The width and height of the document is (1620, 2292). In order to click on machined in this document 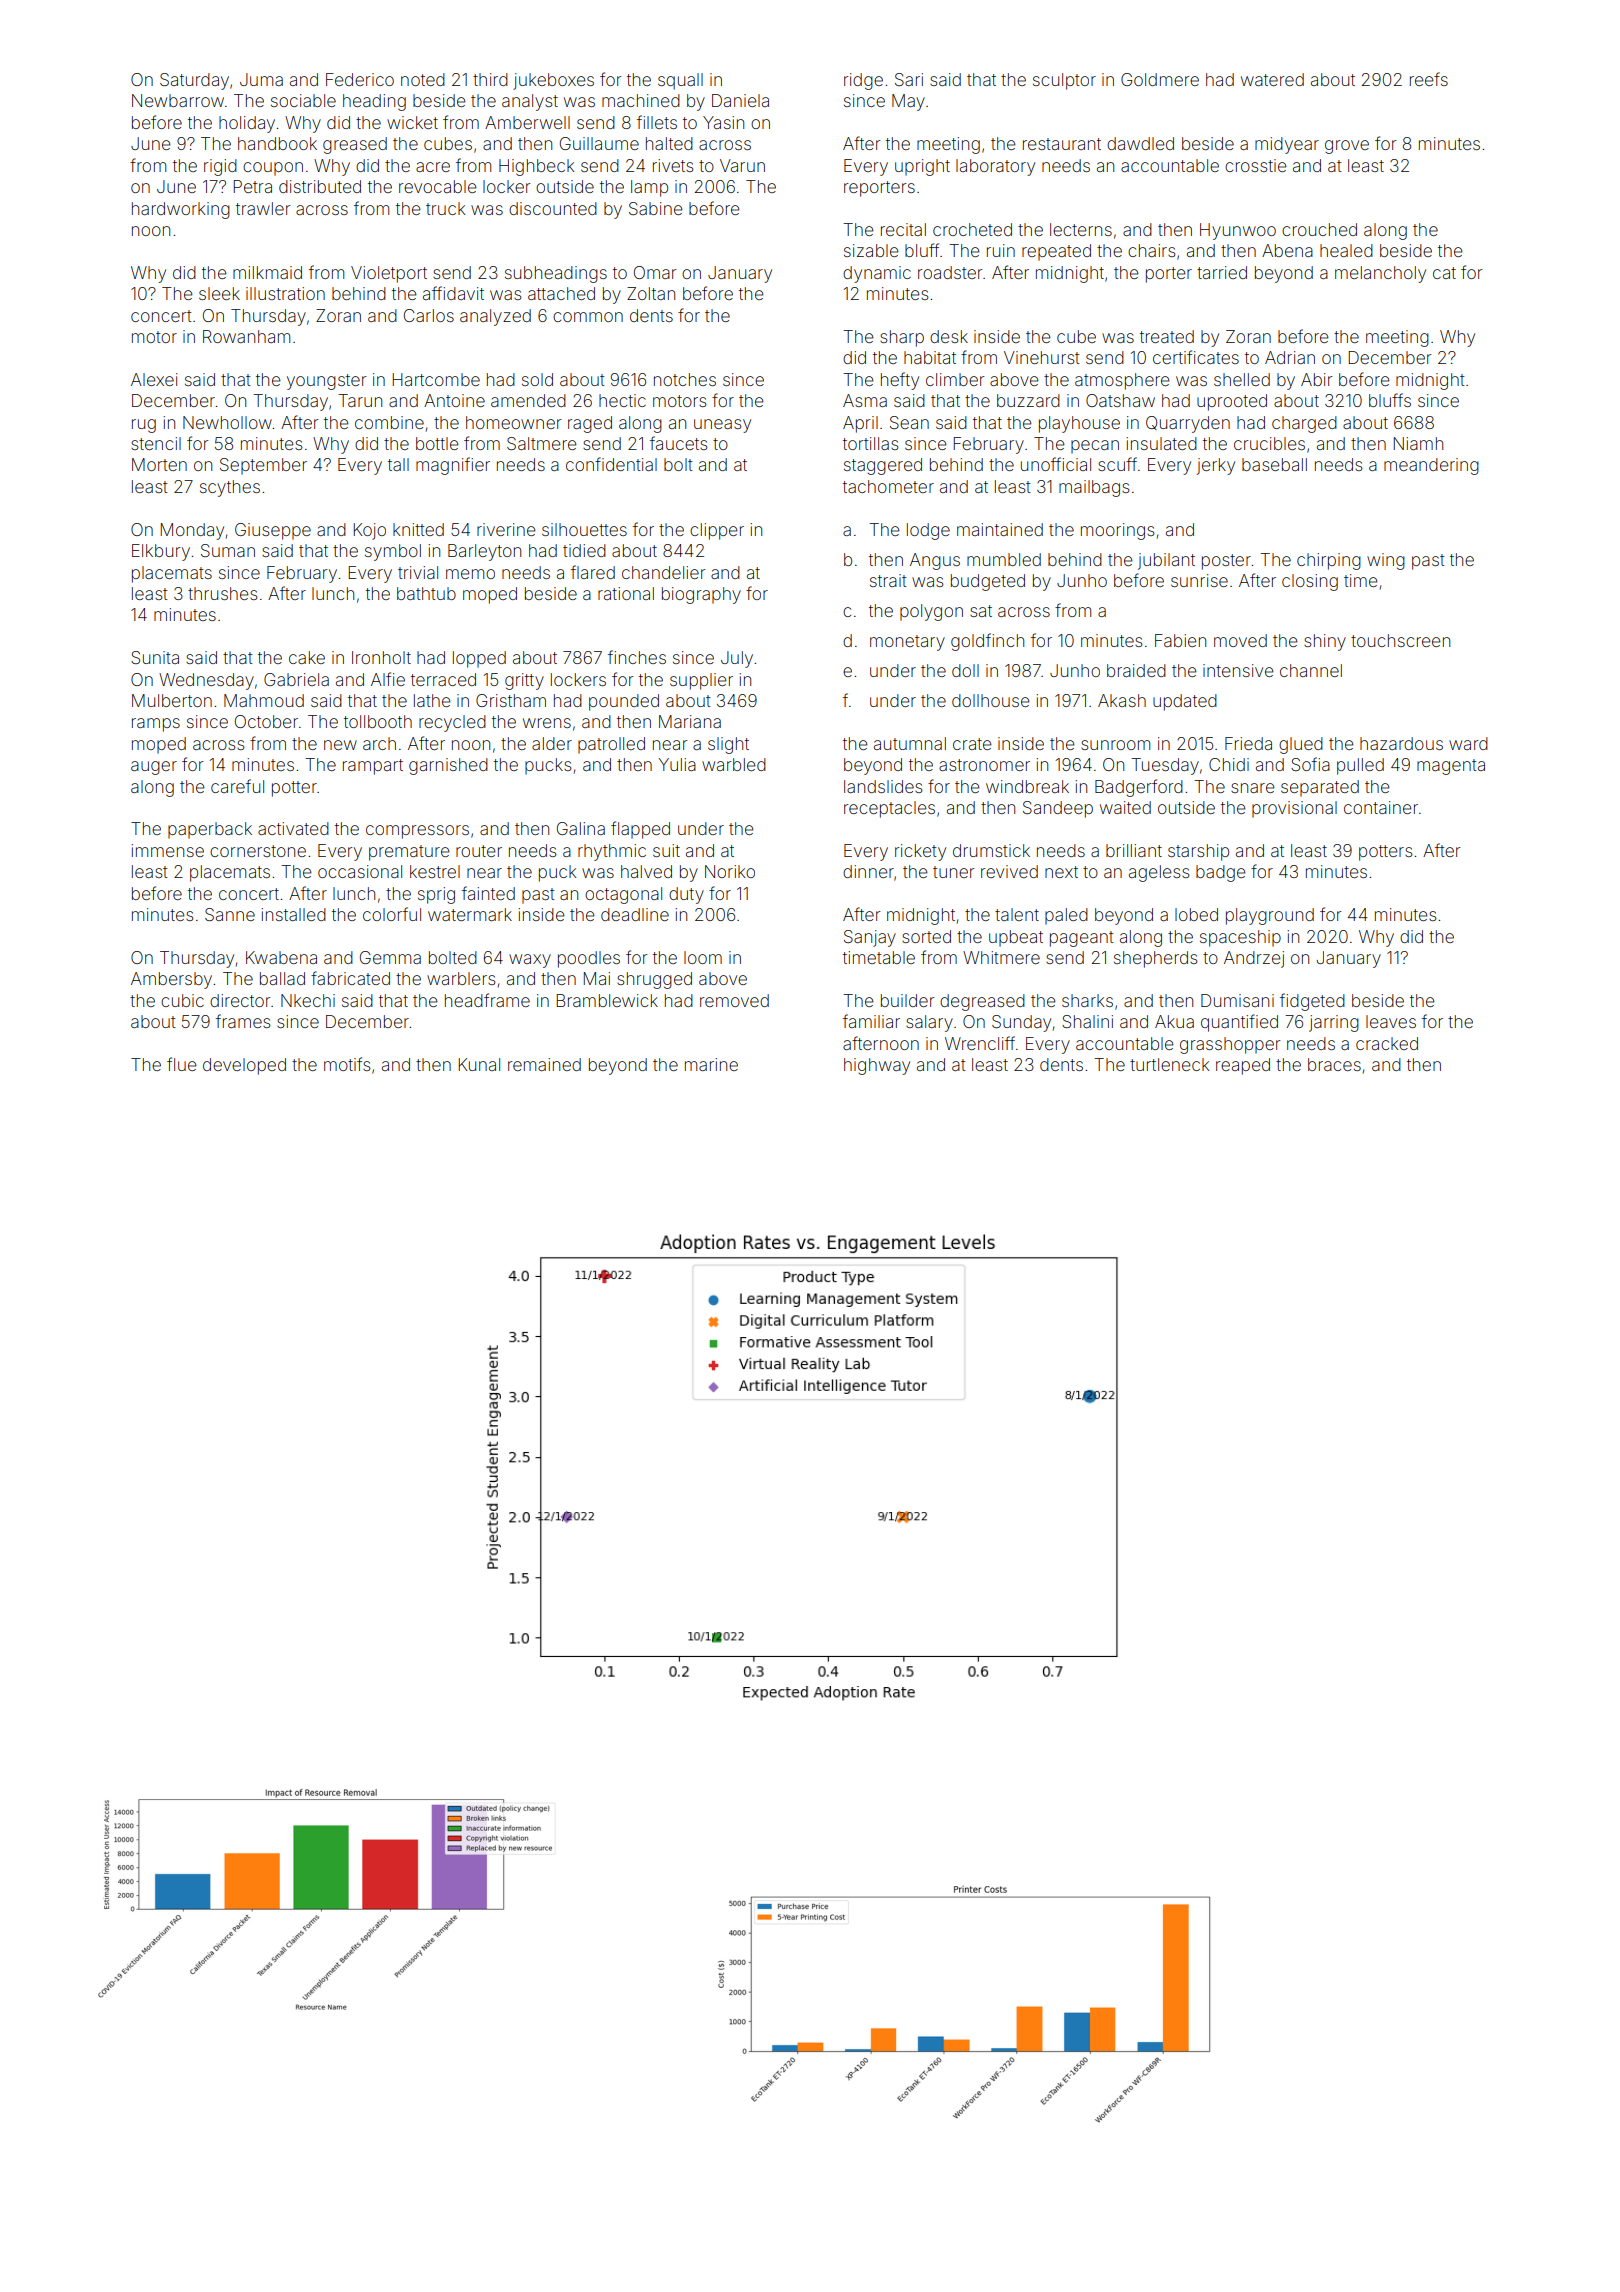, I will do `click(641, 100)`.
